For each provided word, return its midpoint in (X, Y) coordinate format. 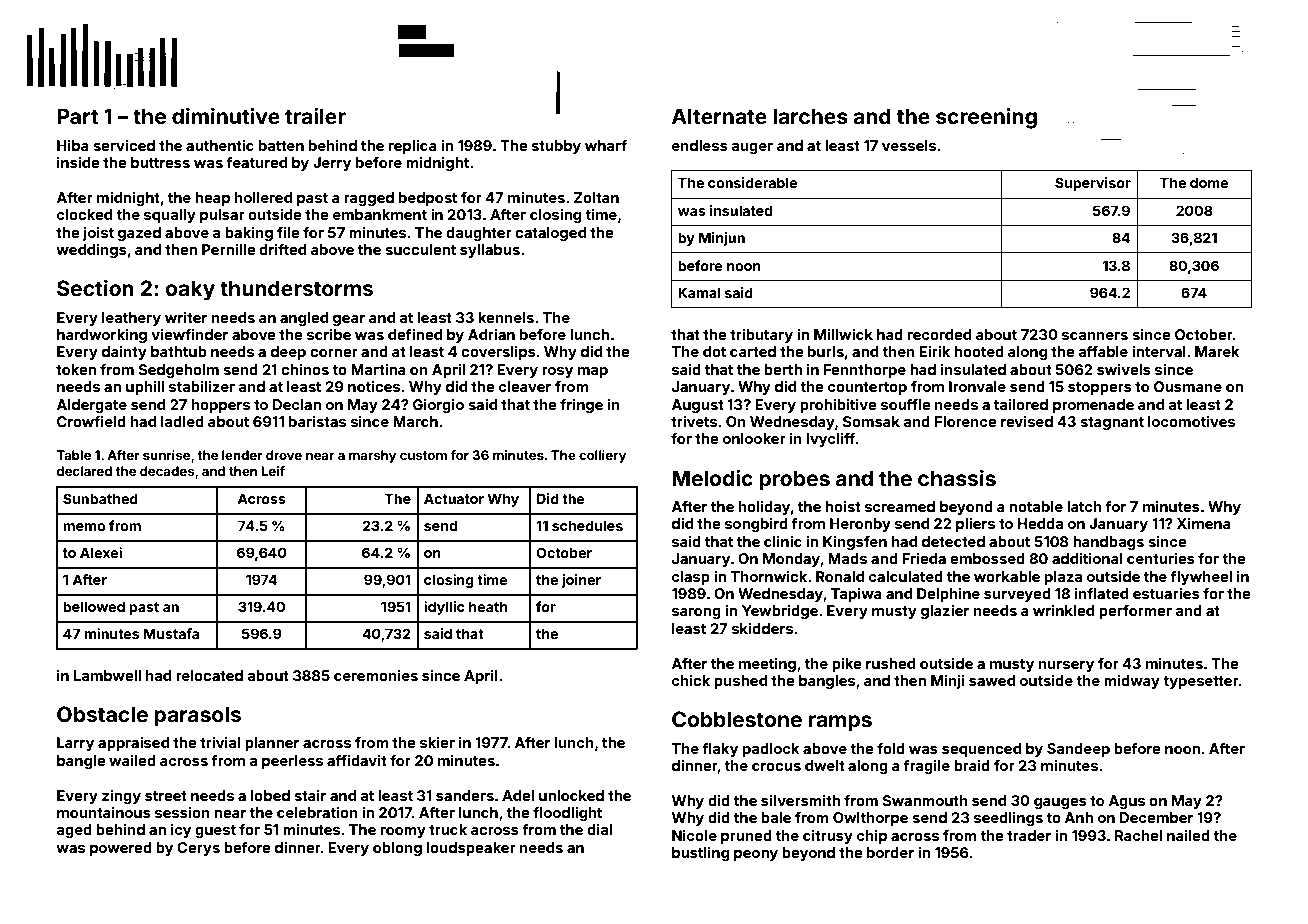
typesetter (1201, 682)
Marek (1217, 351)
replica (413, 147)
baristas (317, 421)
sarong (696, 613)
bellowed (94, 606)
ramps (840, 723)
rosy (557, 372)
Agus (1127, 802)
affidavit (357, 760)
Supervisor (1093, 184)
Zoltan (596, 197)
